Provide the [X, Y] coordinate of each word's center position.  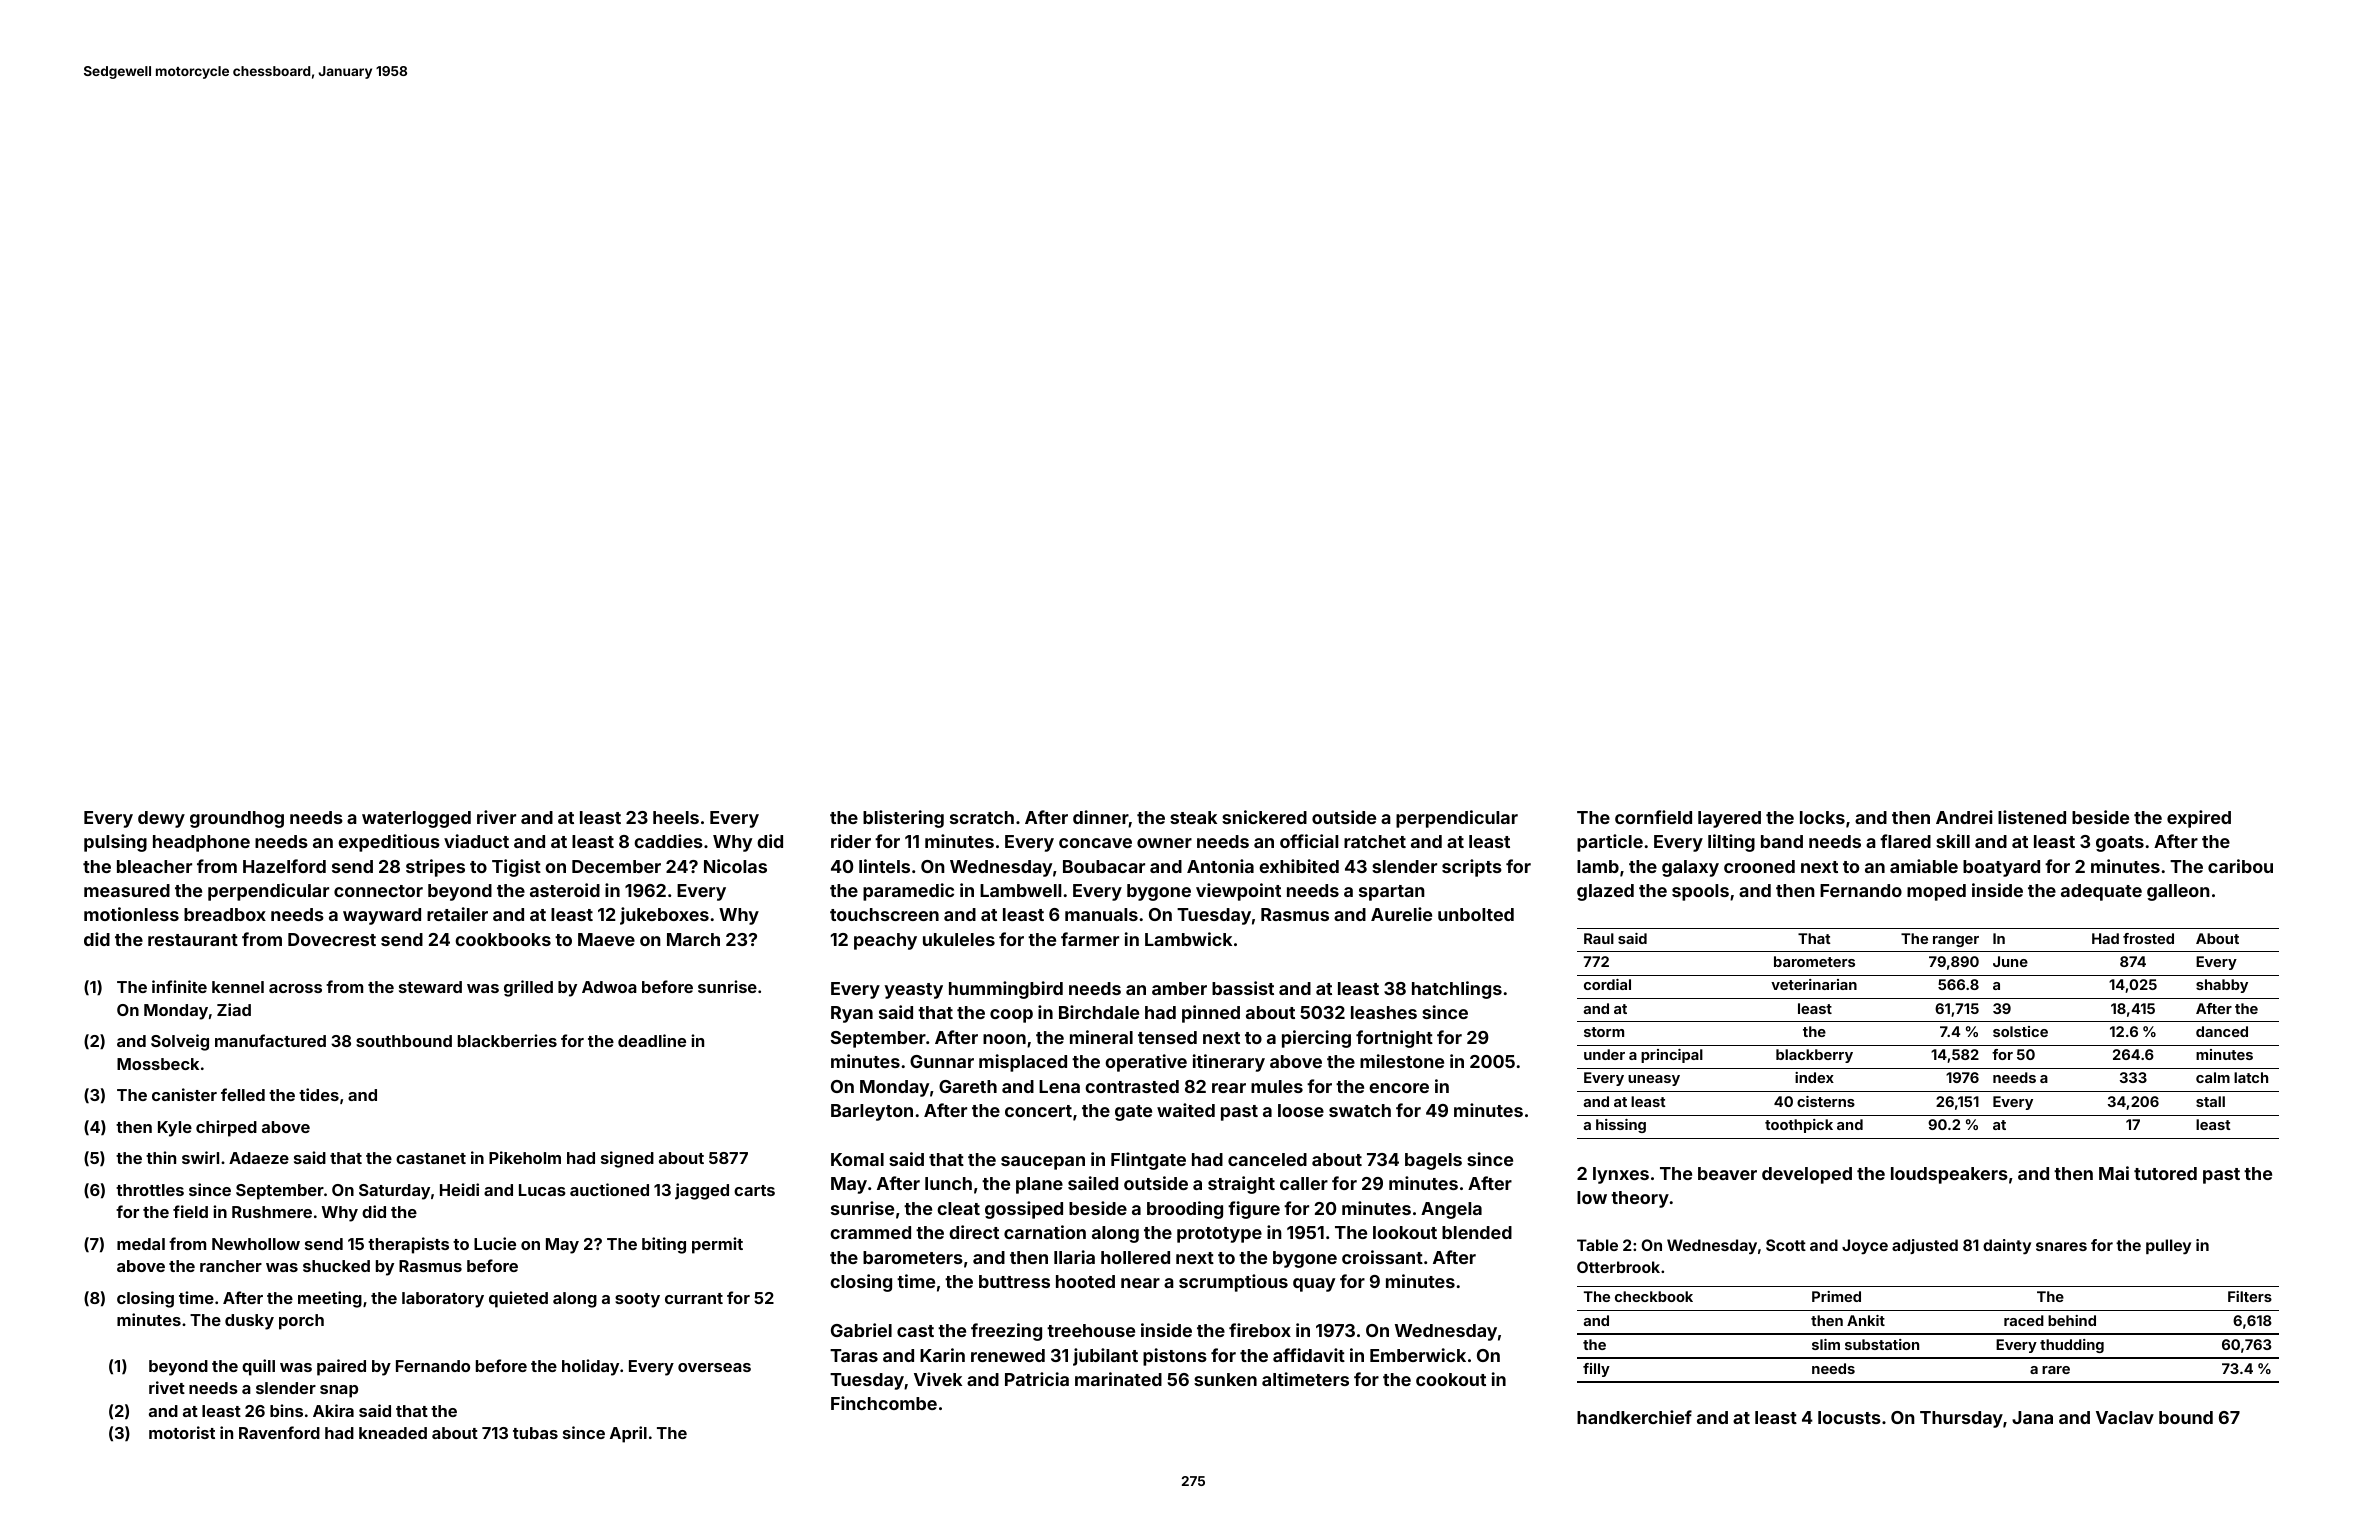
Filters [2250, 1296]
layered [1729, 819]
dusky [249, 1322]
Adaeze [259, 1158]
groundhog [237, 819]
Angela [1451, 1210]
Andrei [1964, 817]
